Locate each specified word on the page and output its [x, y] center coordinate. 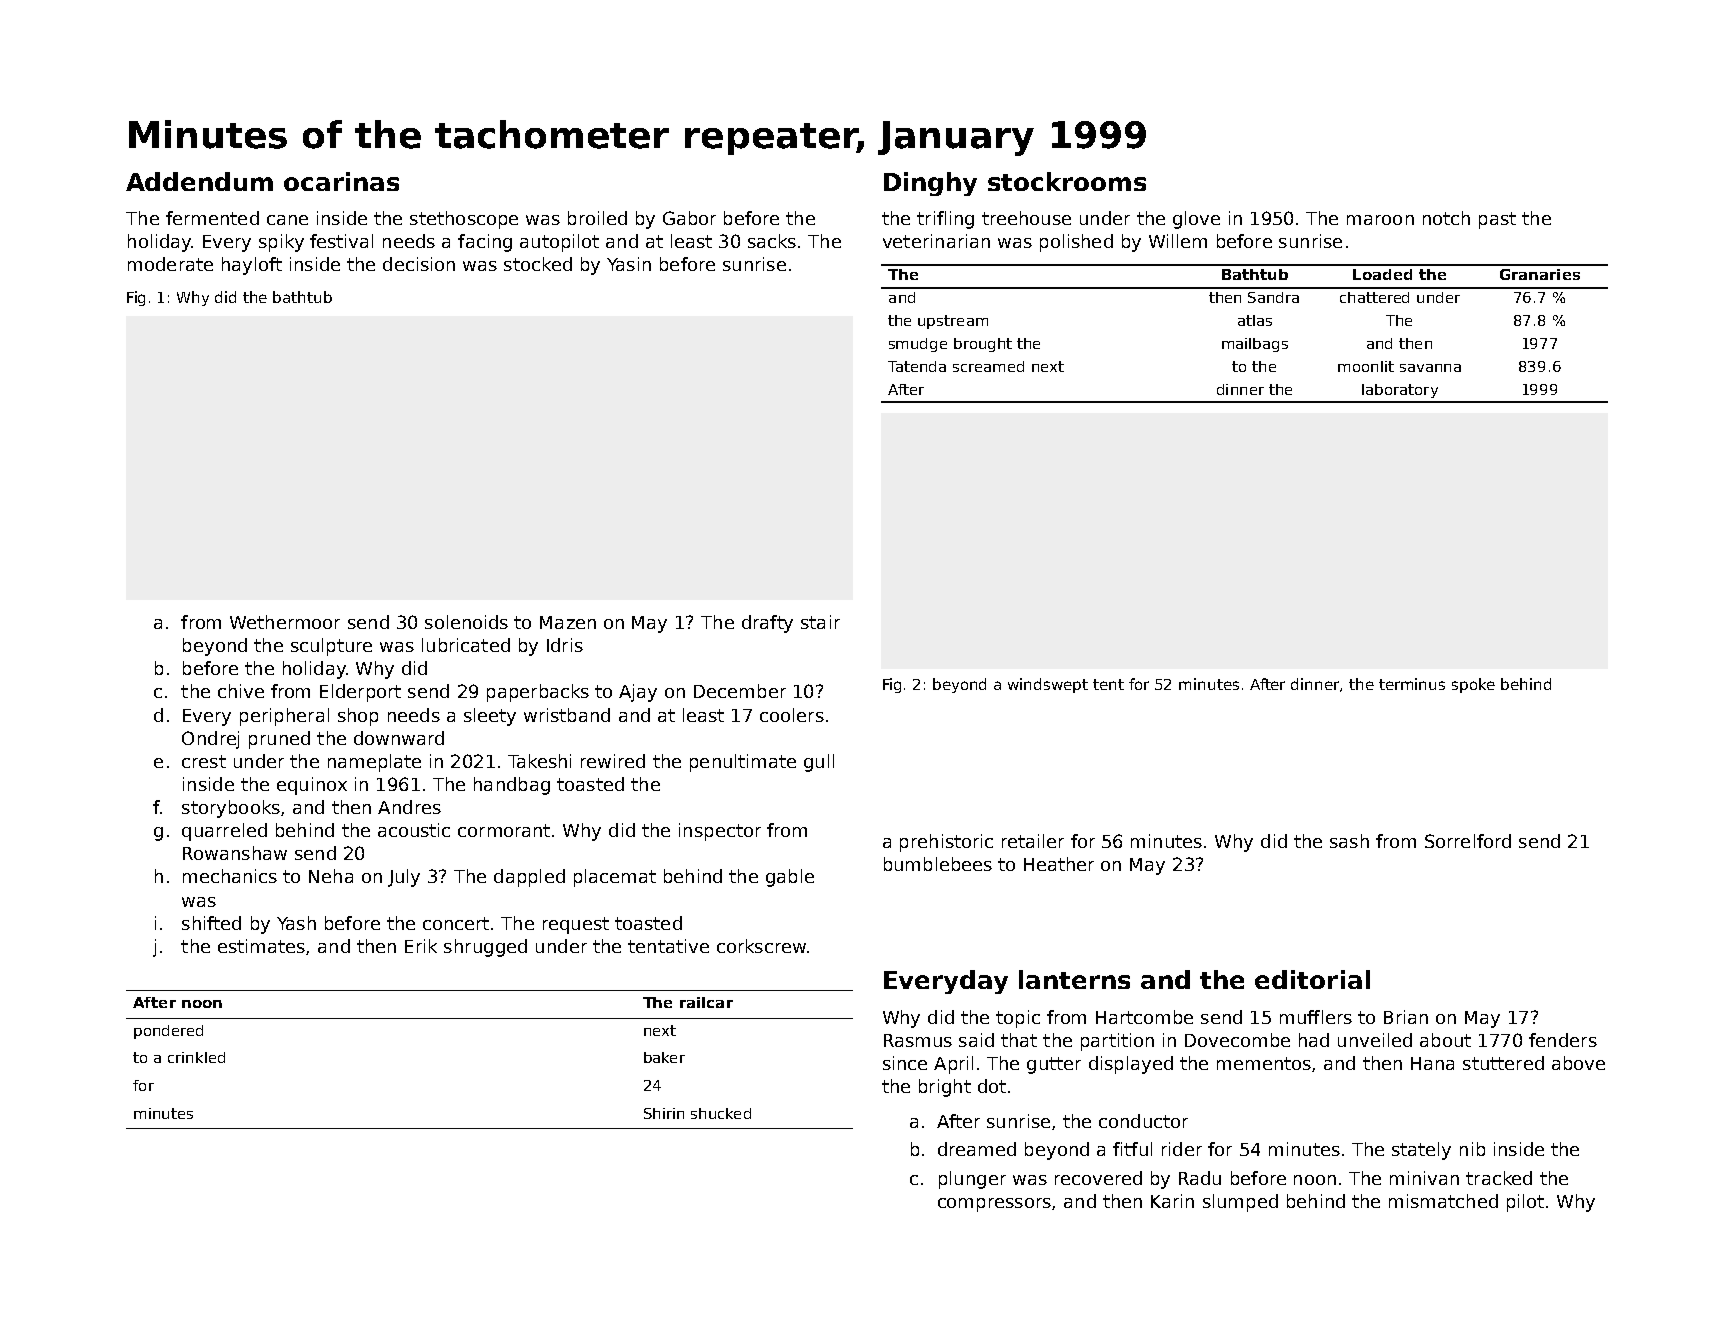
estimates [261, 946]
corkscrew [761, 946]
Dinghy [930, 184]
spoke [1473, 685]
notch [1446, 218]
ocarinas [341, 181]
